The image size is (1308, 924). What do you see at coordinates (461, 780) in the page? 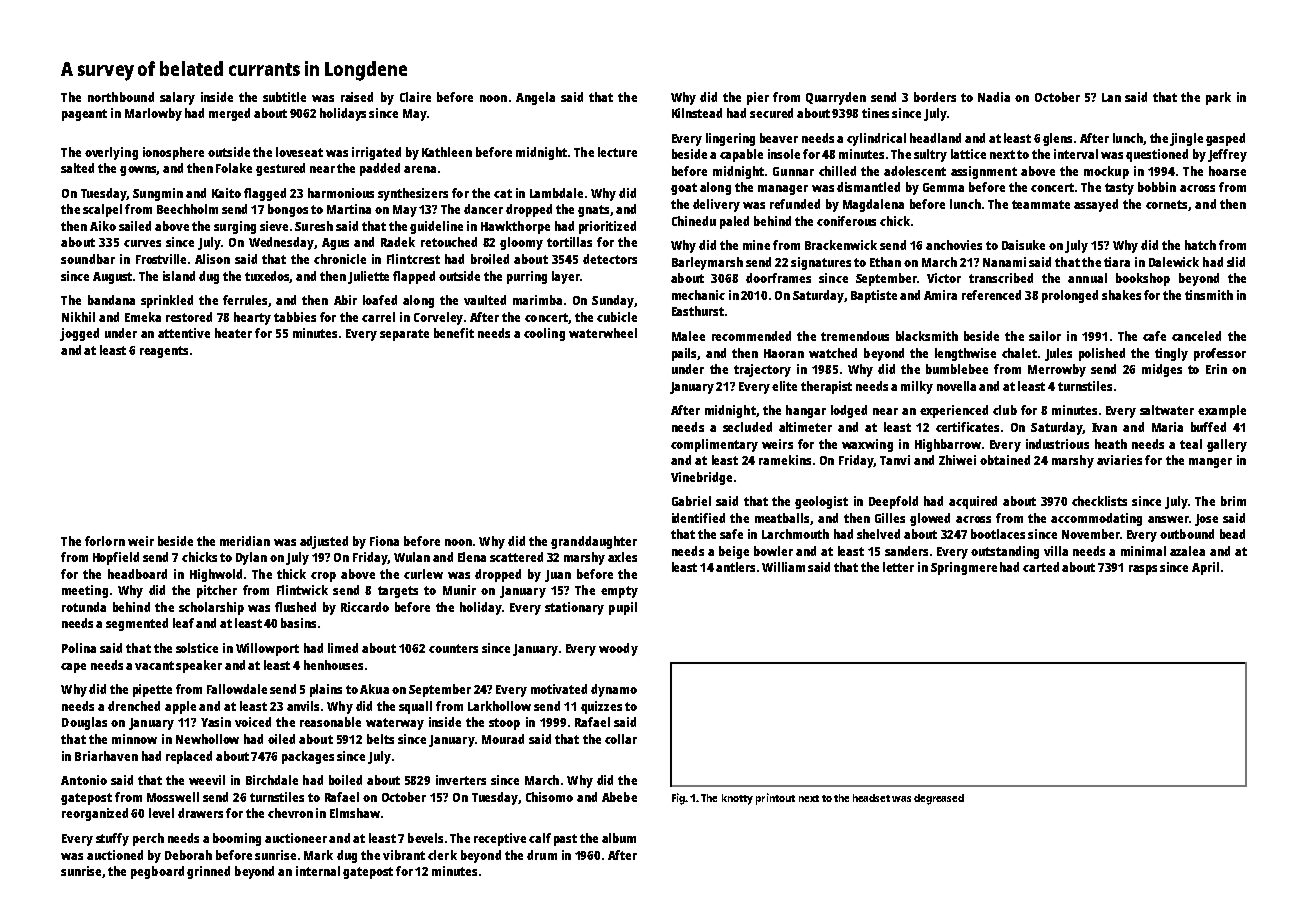
I see `inverters` at bounding box center [461, 780].
